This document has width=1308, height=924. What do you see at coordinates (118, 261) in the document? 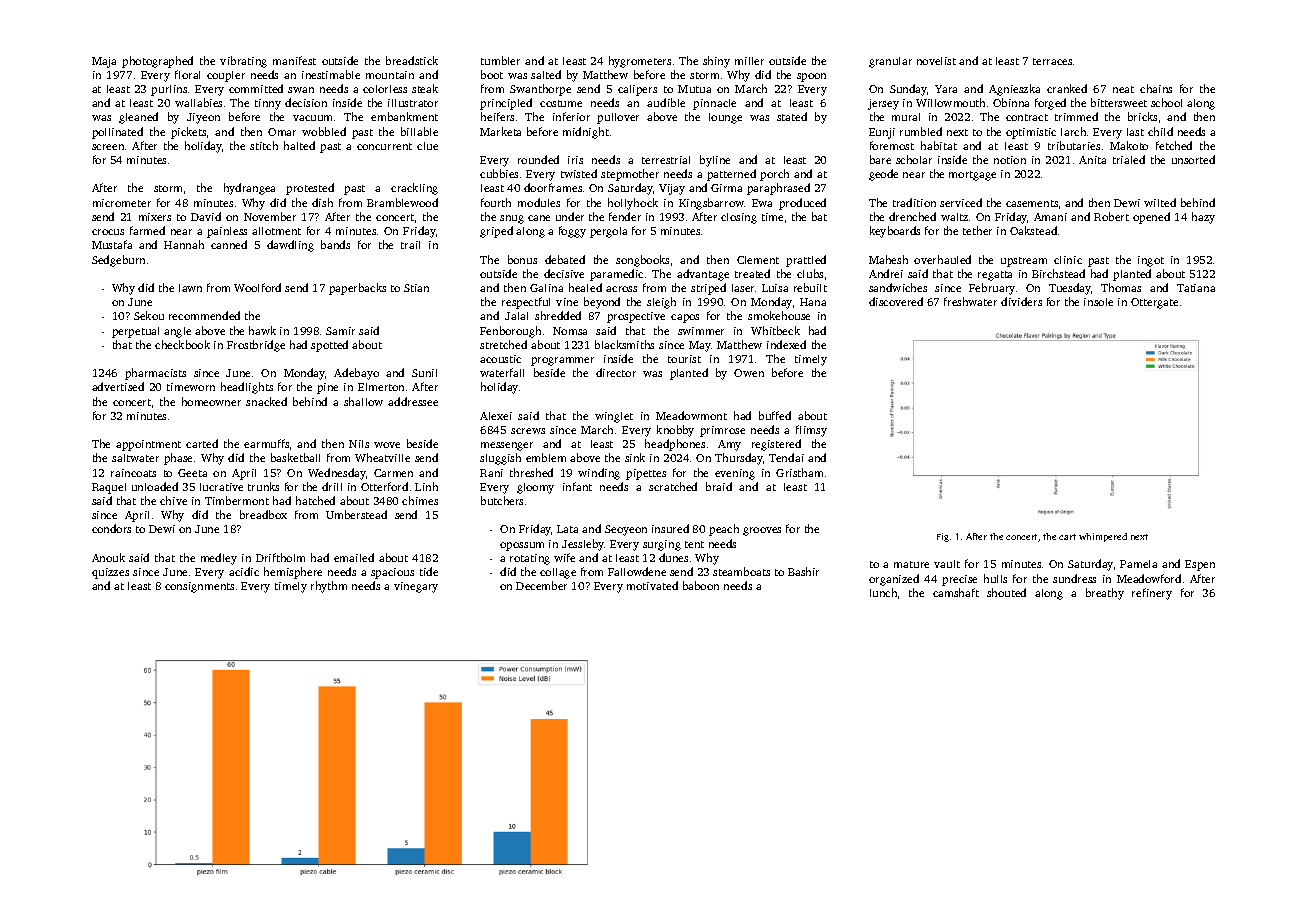
I see `Sedgeburn` at bounding box center [118, 261].
